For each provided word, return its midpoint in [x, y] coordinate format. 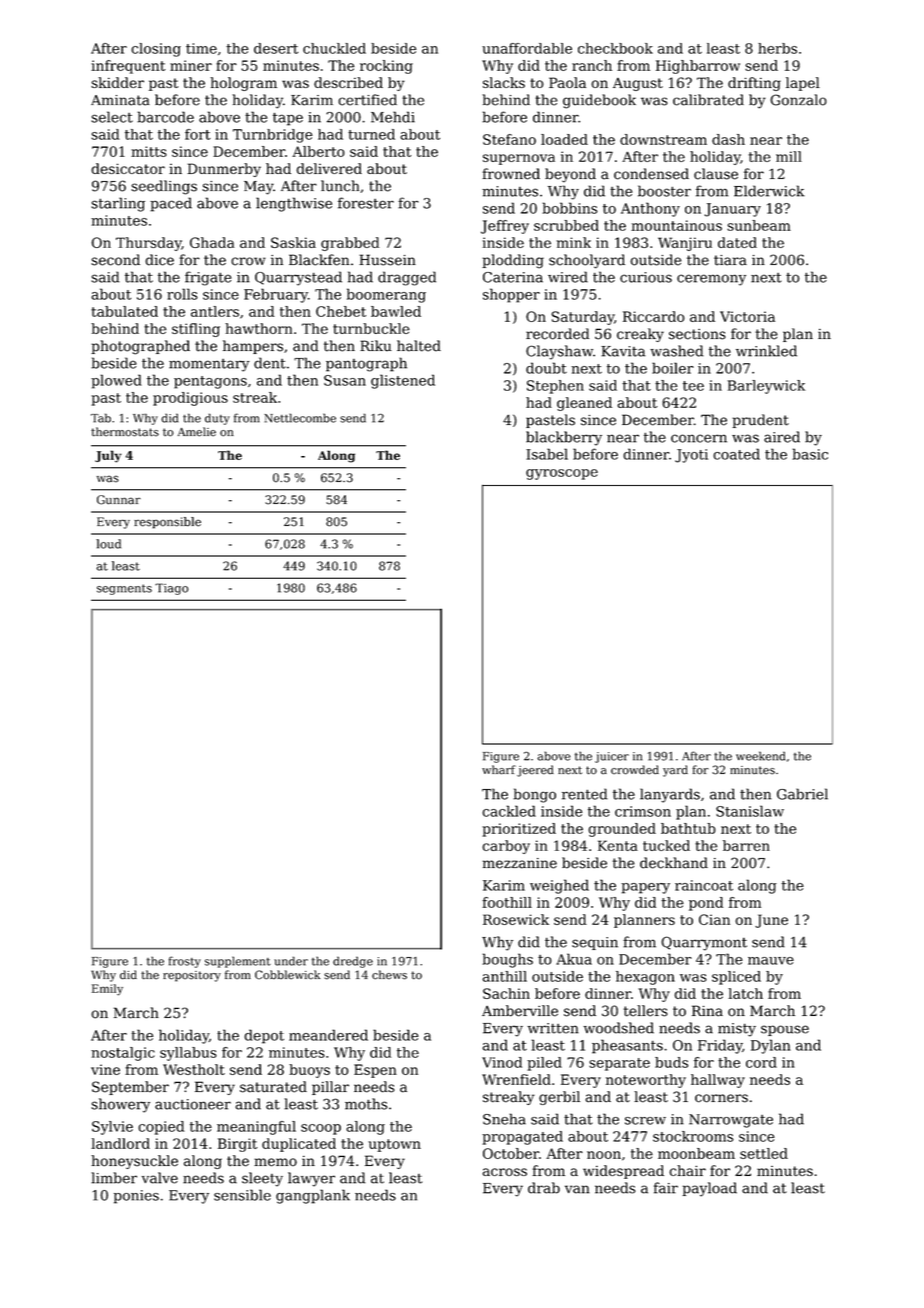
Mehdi [393, 117]
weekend [760, 756]
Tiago [171, 589]
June [771, 921]
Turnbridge [272, 136]
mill [789, 156]
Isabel [547, 454]
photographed [140, 347]
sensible [242, 1195]
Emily [107, 990]
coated [736, 454]
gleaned [584, 404]
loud [108, 544]
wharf [499, 770]
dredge [353, 962]
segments [124, 589]
